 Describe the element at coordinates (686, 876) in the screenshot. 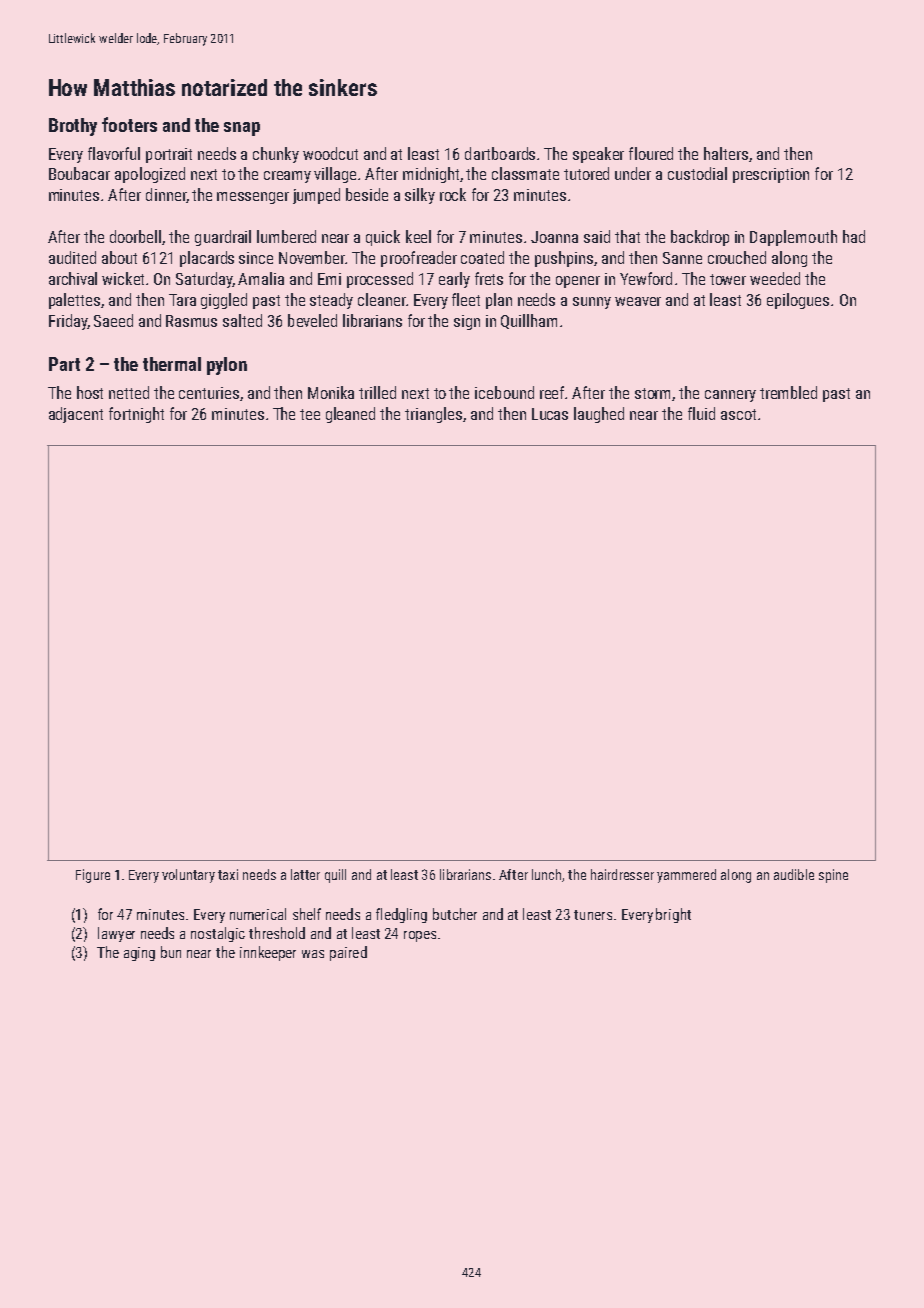

I see `yammered` at that location.
